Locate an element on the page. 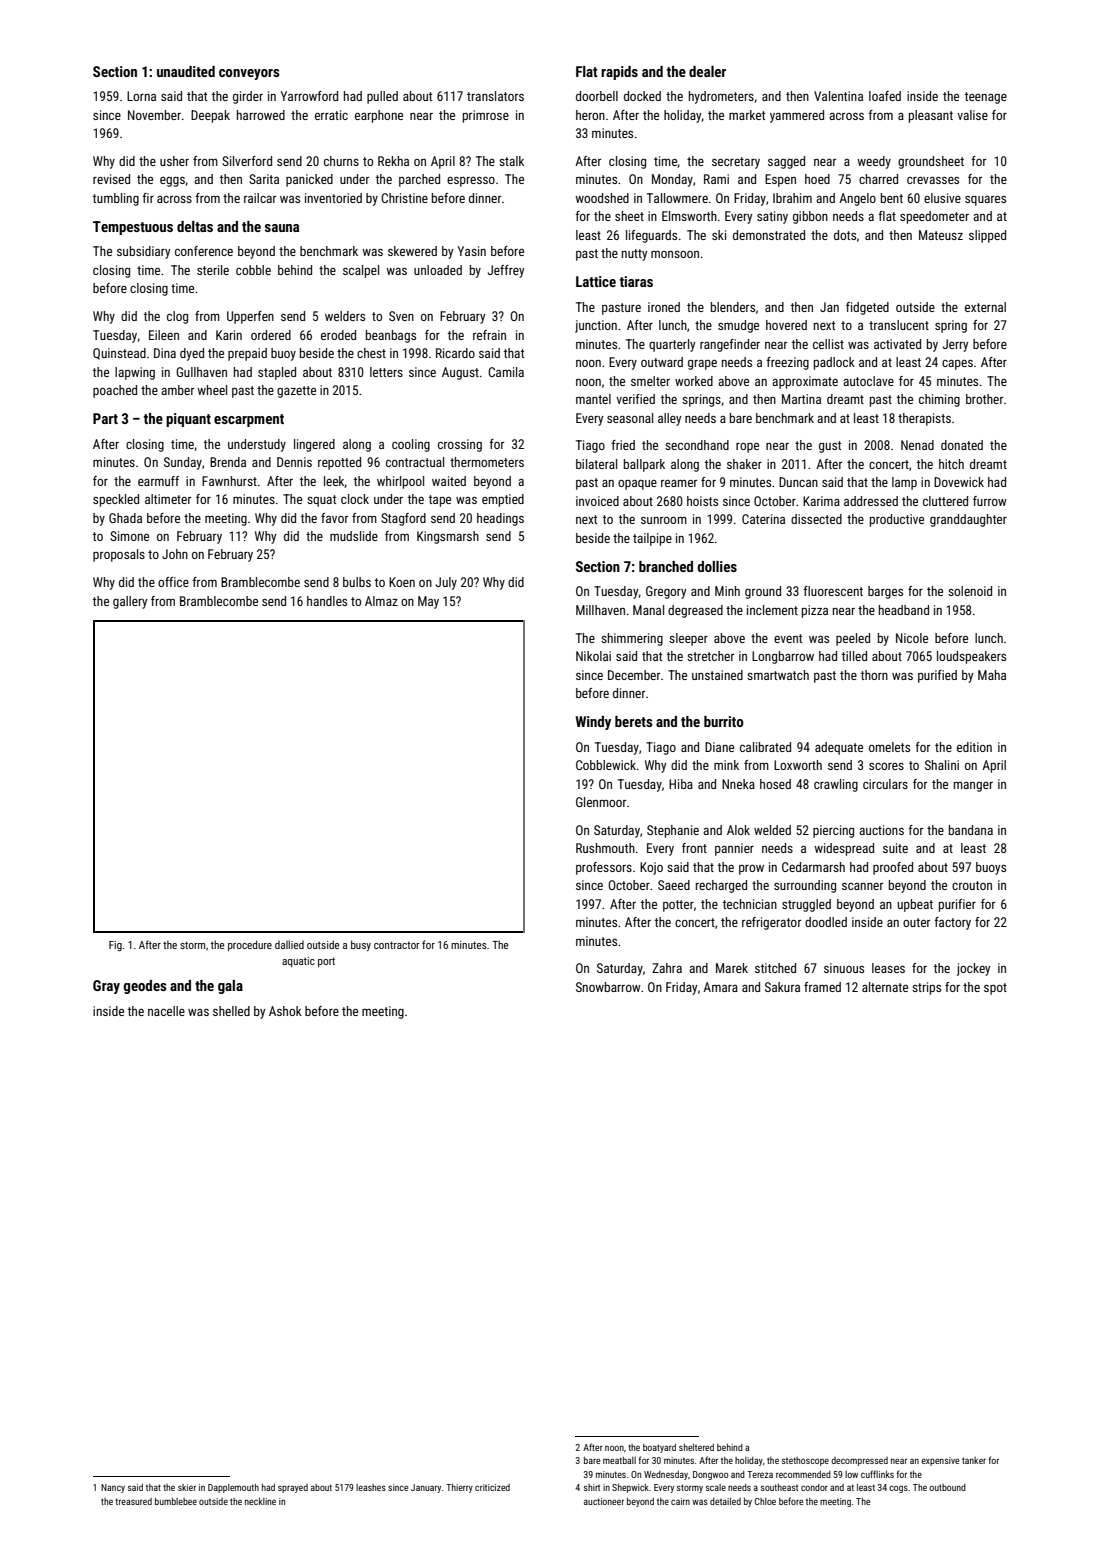 This image has height=1555, width=1100. office is located at coordinates (173, 582).
